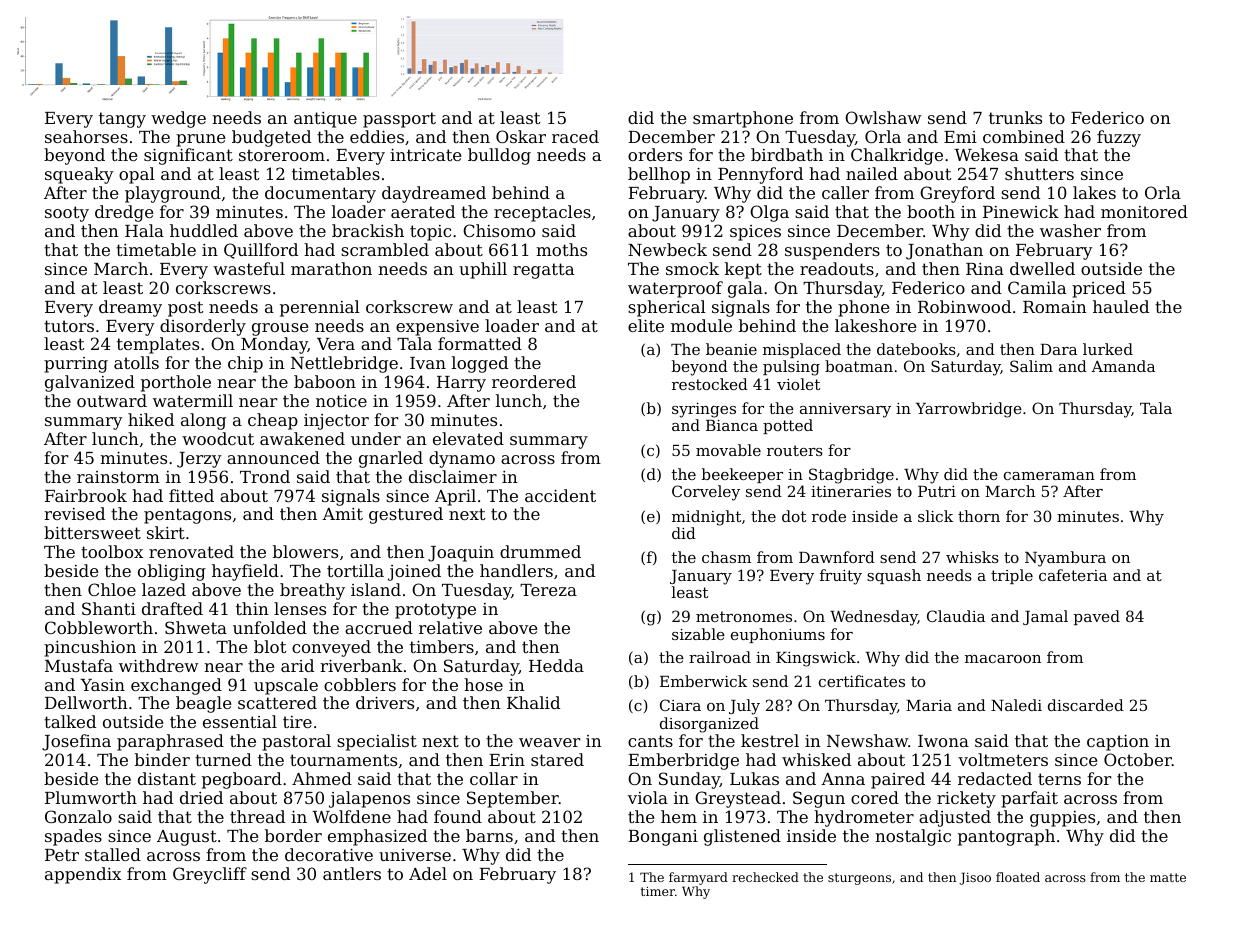 The height and width of the page is (952, 1233). I want to click on appendix, so click(83, 875).
